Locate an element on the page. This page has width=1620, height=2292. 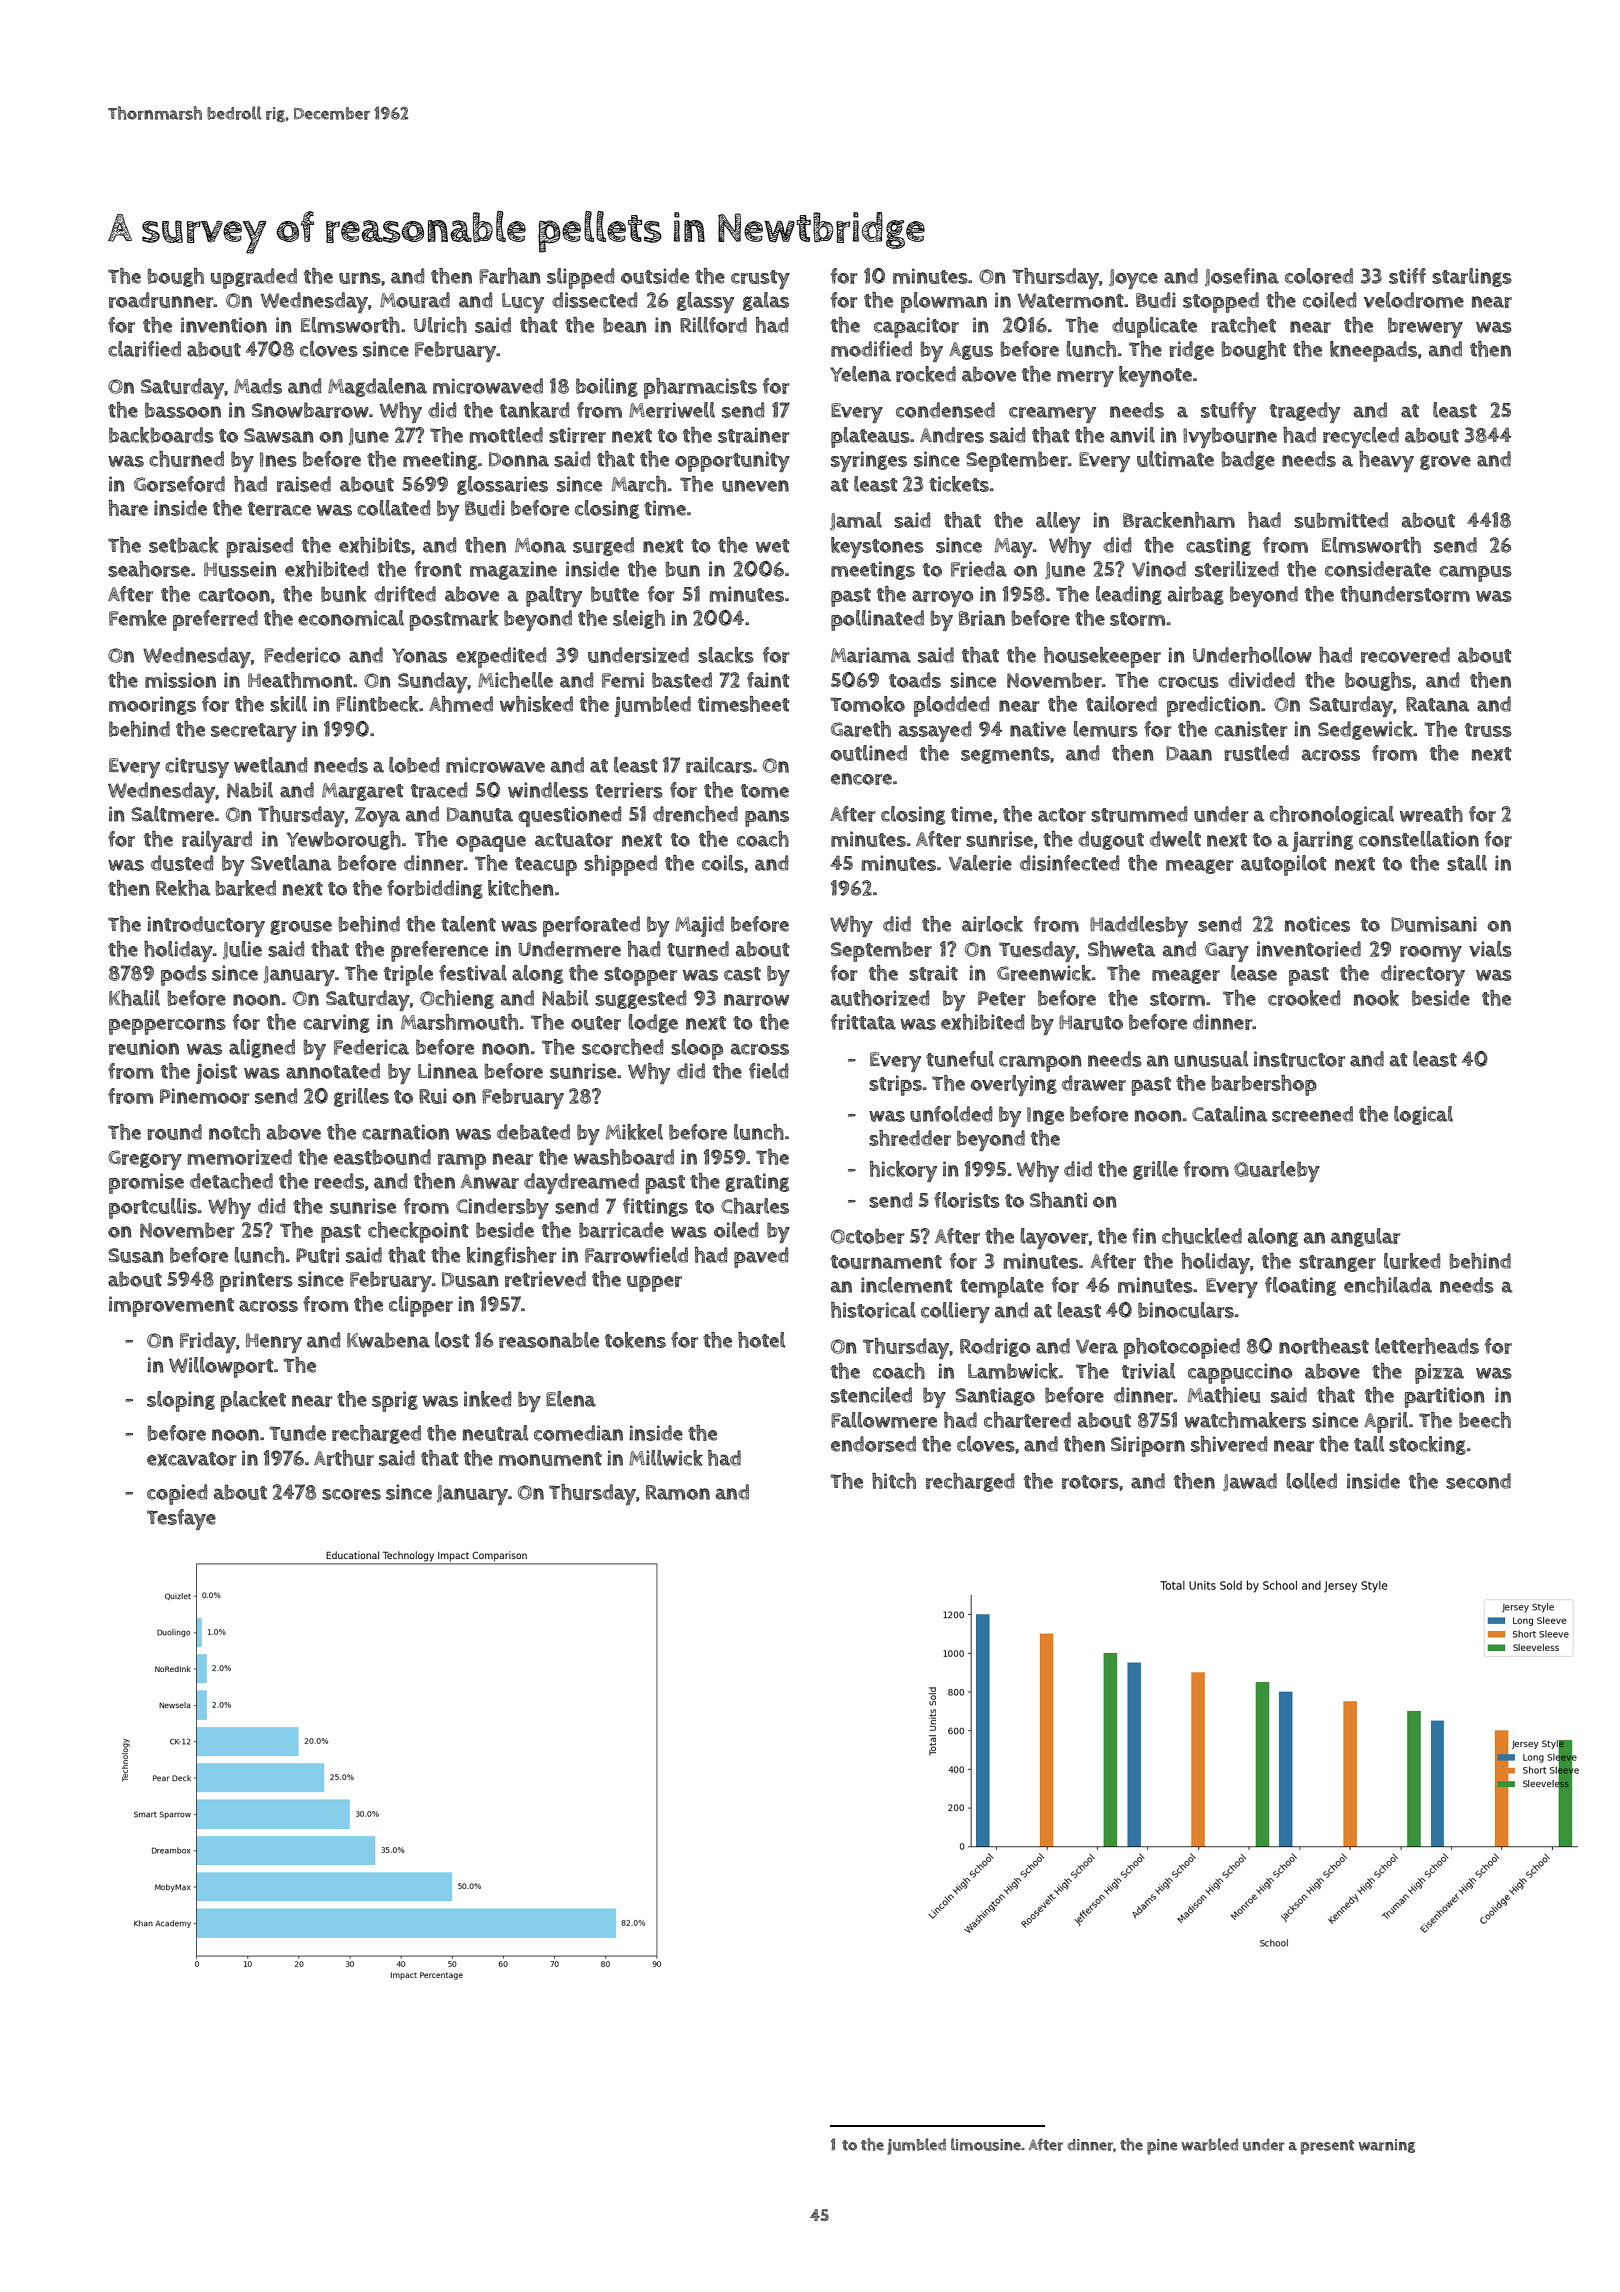
second is located at coordinates (1478, 1481).
